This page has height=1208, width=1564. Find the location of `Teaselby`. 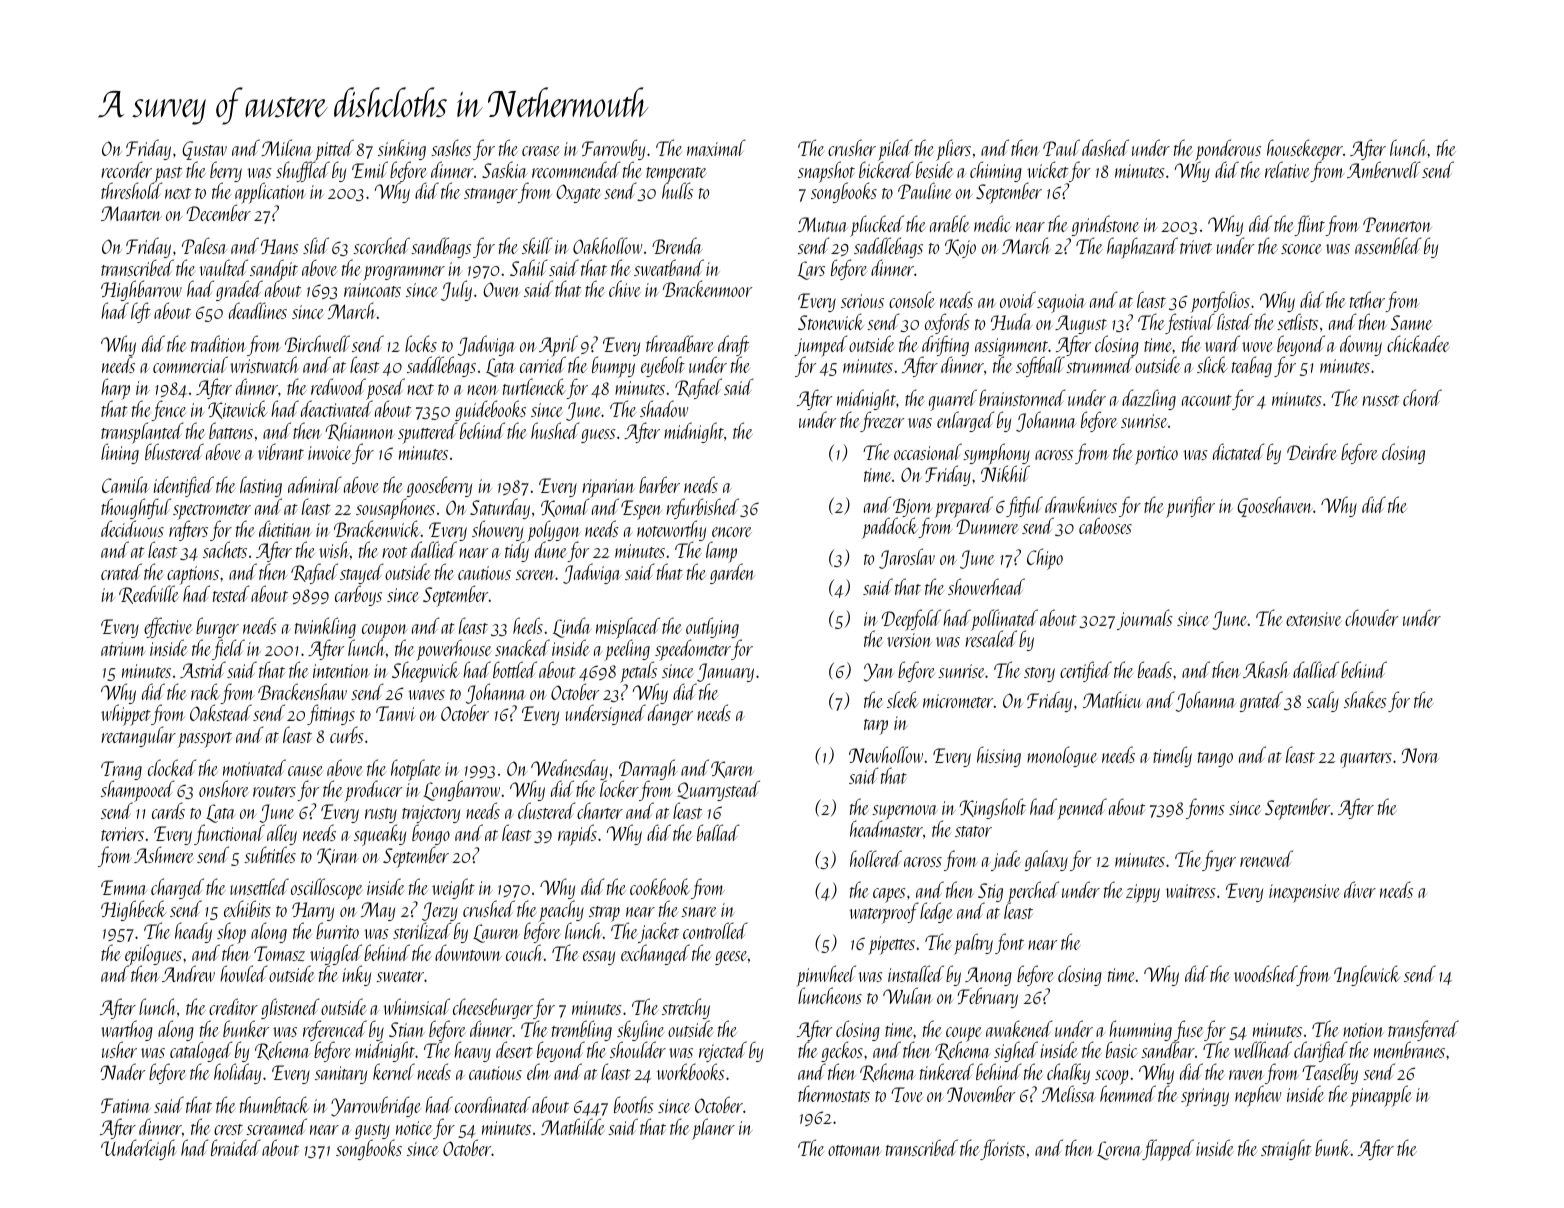

Teaselby is located at coordinates (1330, 1074).
